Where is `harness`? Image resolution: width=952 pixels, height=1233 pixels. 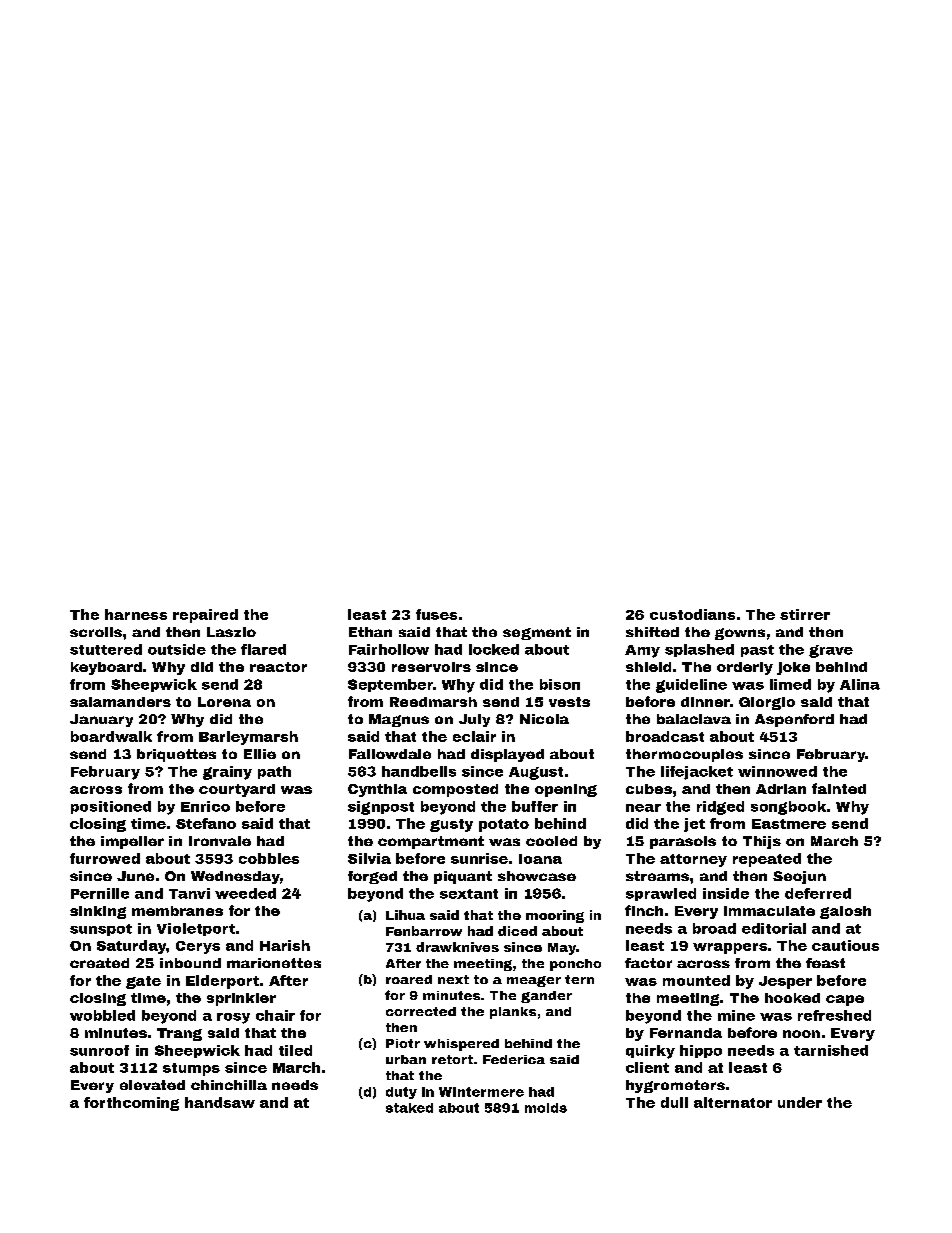
harness is located at coordinates (136, 614).
